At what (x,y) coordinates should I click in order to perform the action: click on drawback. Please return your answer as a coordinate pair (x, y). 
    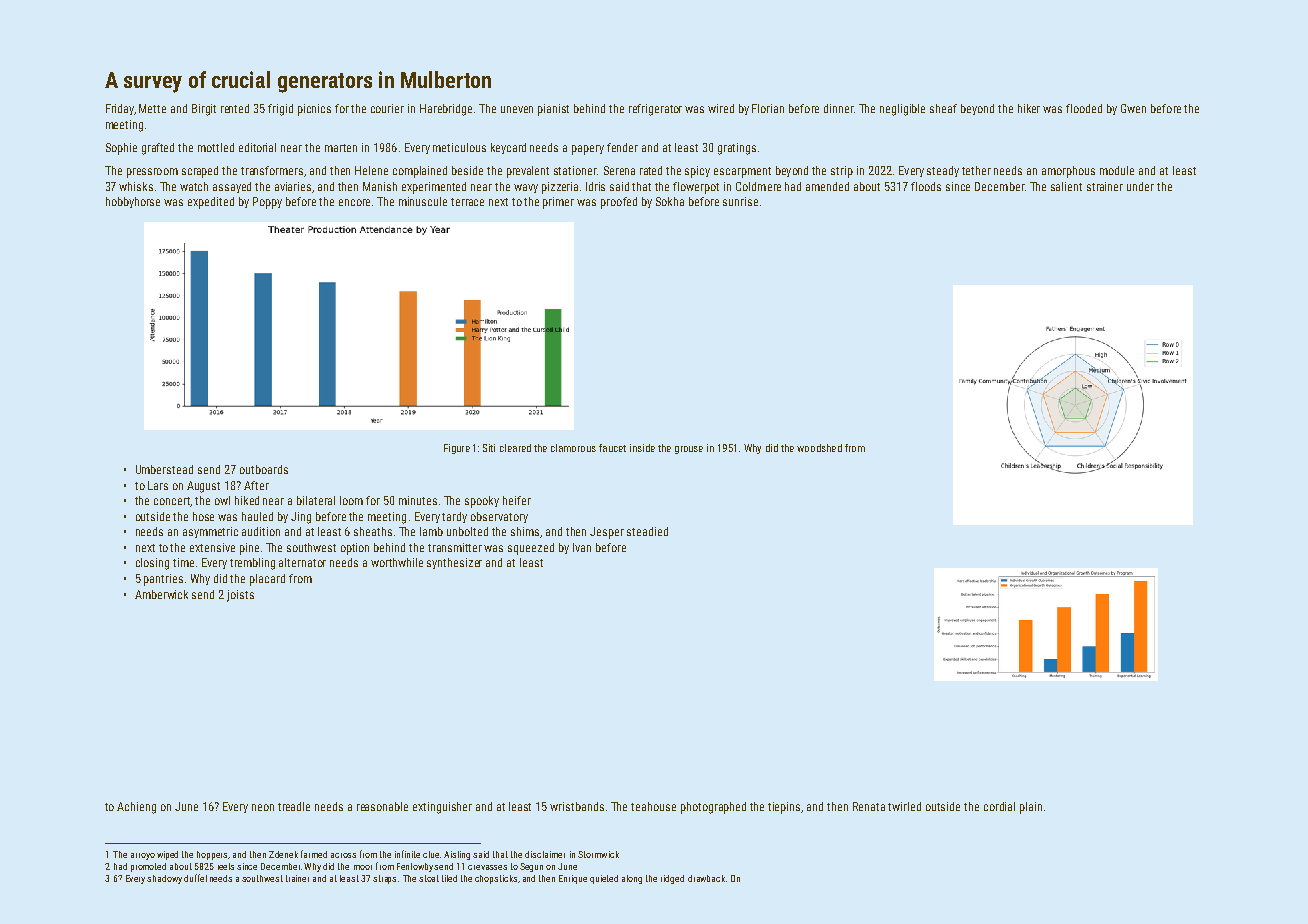
    Looking at the image, I should click on (706, 878).
